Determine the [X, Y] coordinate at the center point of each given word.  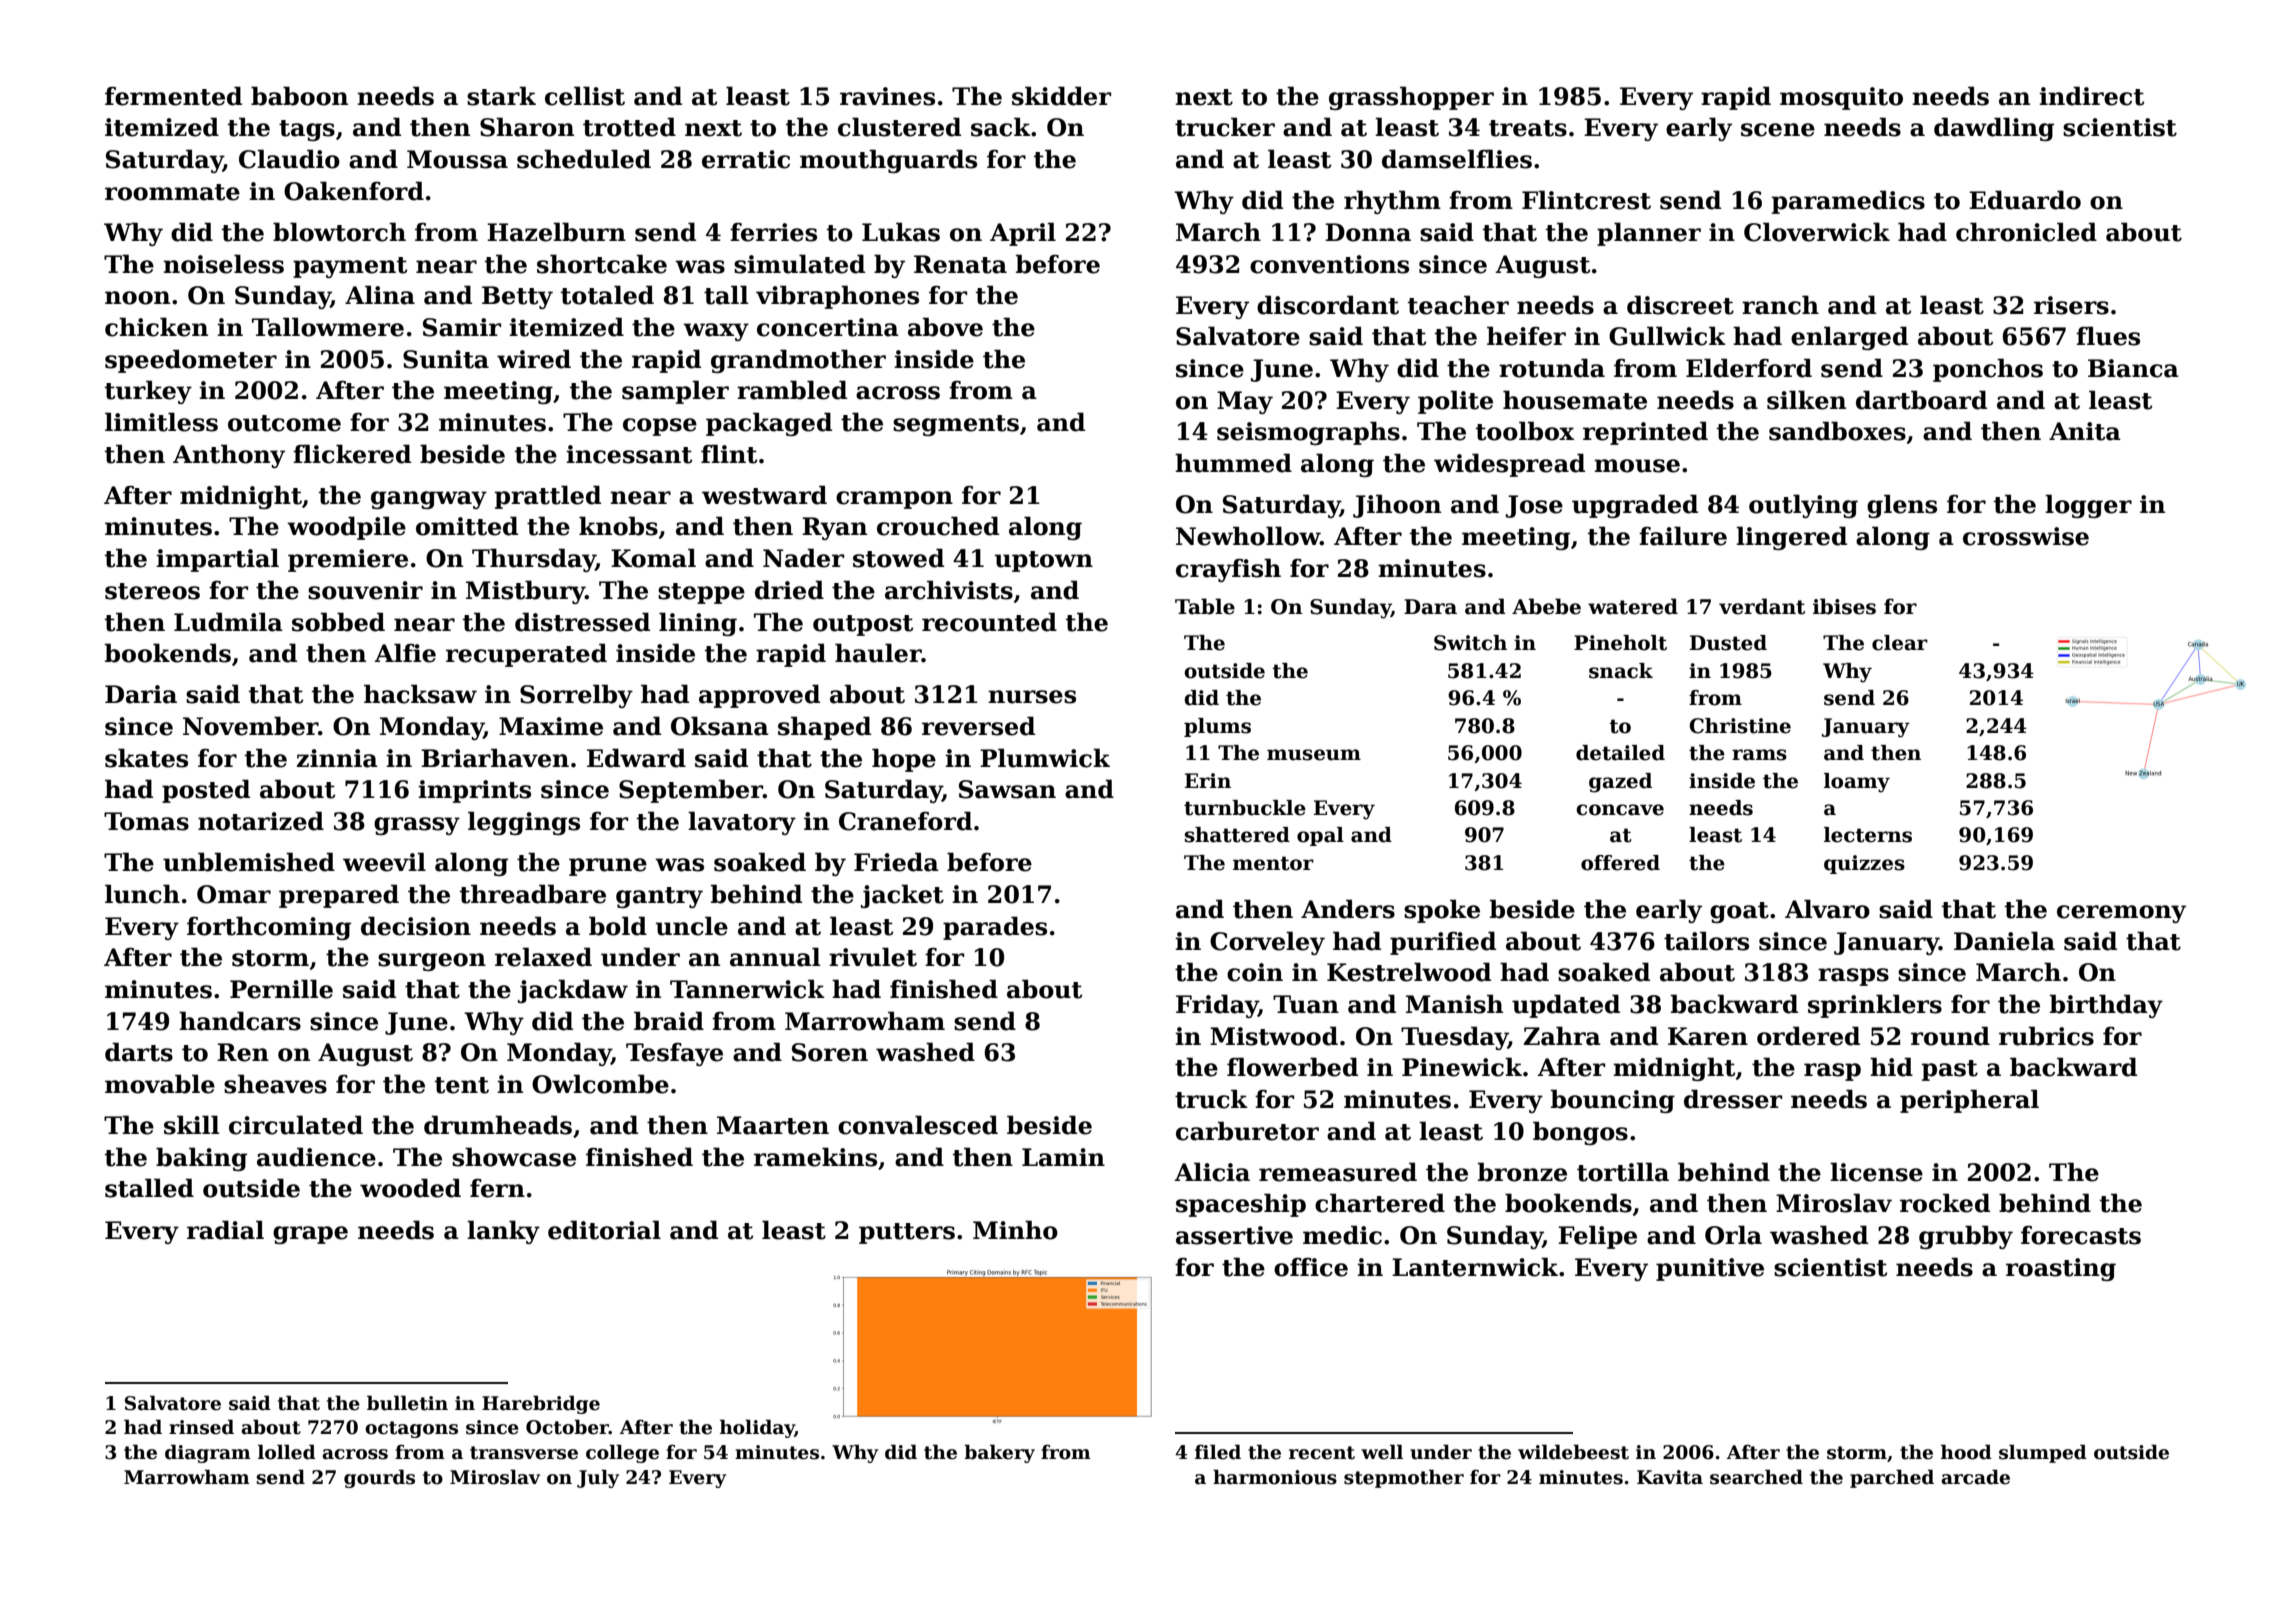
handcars [240, 1021]
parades [995, 928]
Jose [1534, 506]
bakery [999, 1453]
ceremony [2121, 914]
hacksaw [420, 694]
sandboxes [1837, 431]
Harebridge [541, 1404]
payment [350, 267]
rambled [792, 390]
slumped [2043, 1453]
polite [1455, 402]
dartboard [1921, 400]
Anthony [229, 456]
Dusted [1728, 643]
